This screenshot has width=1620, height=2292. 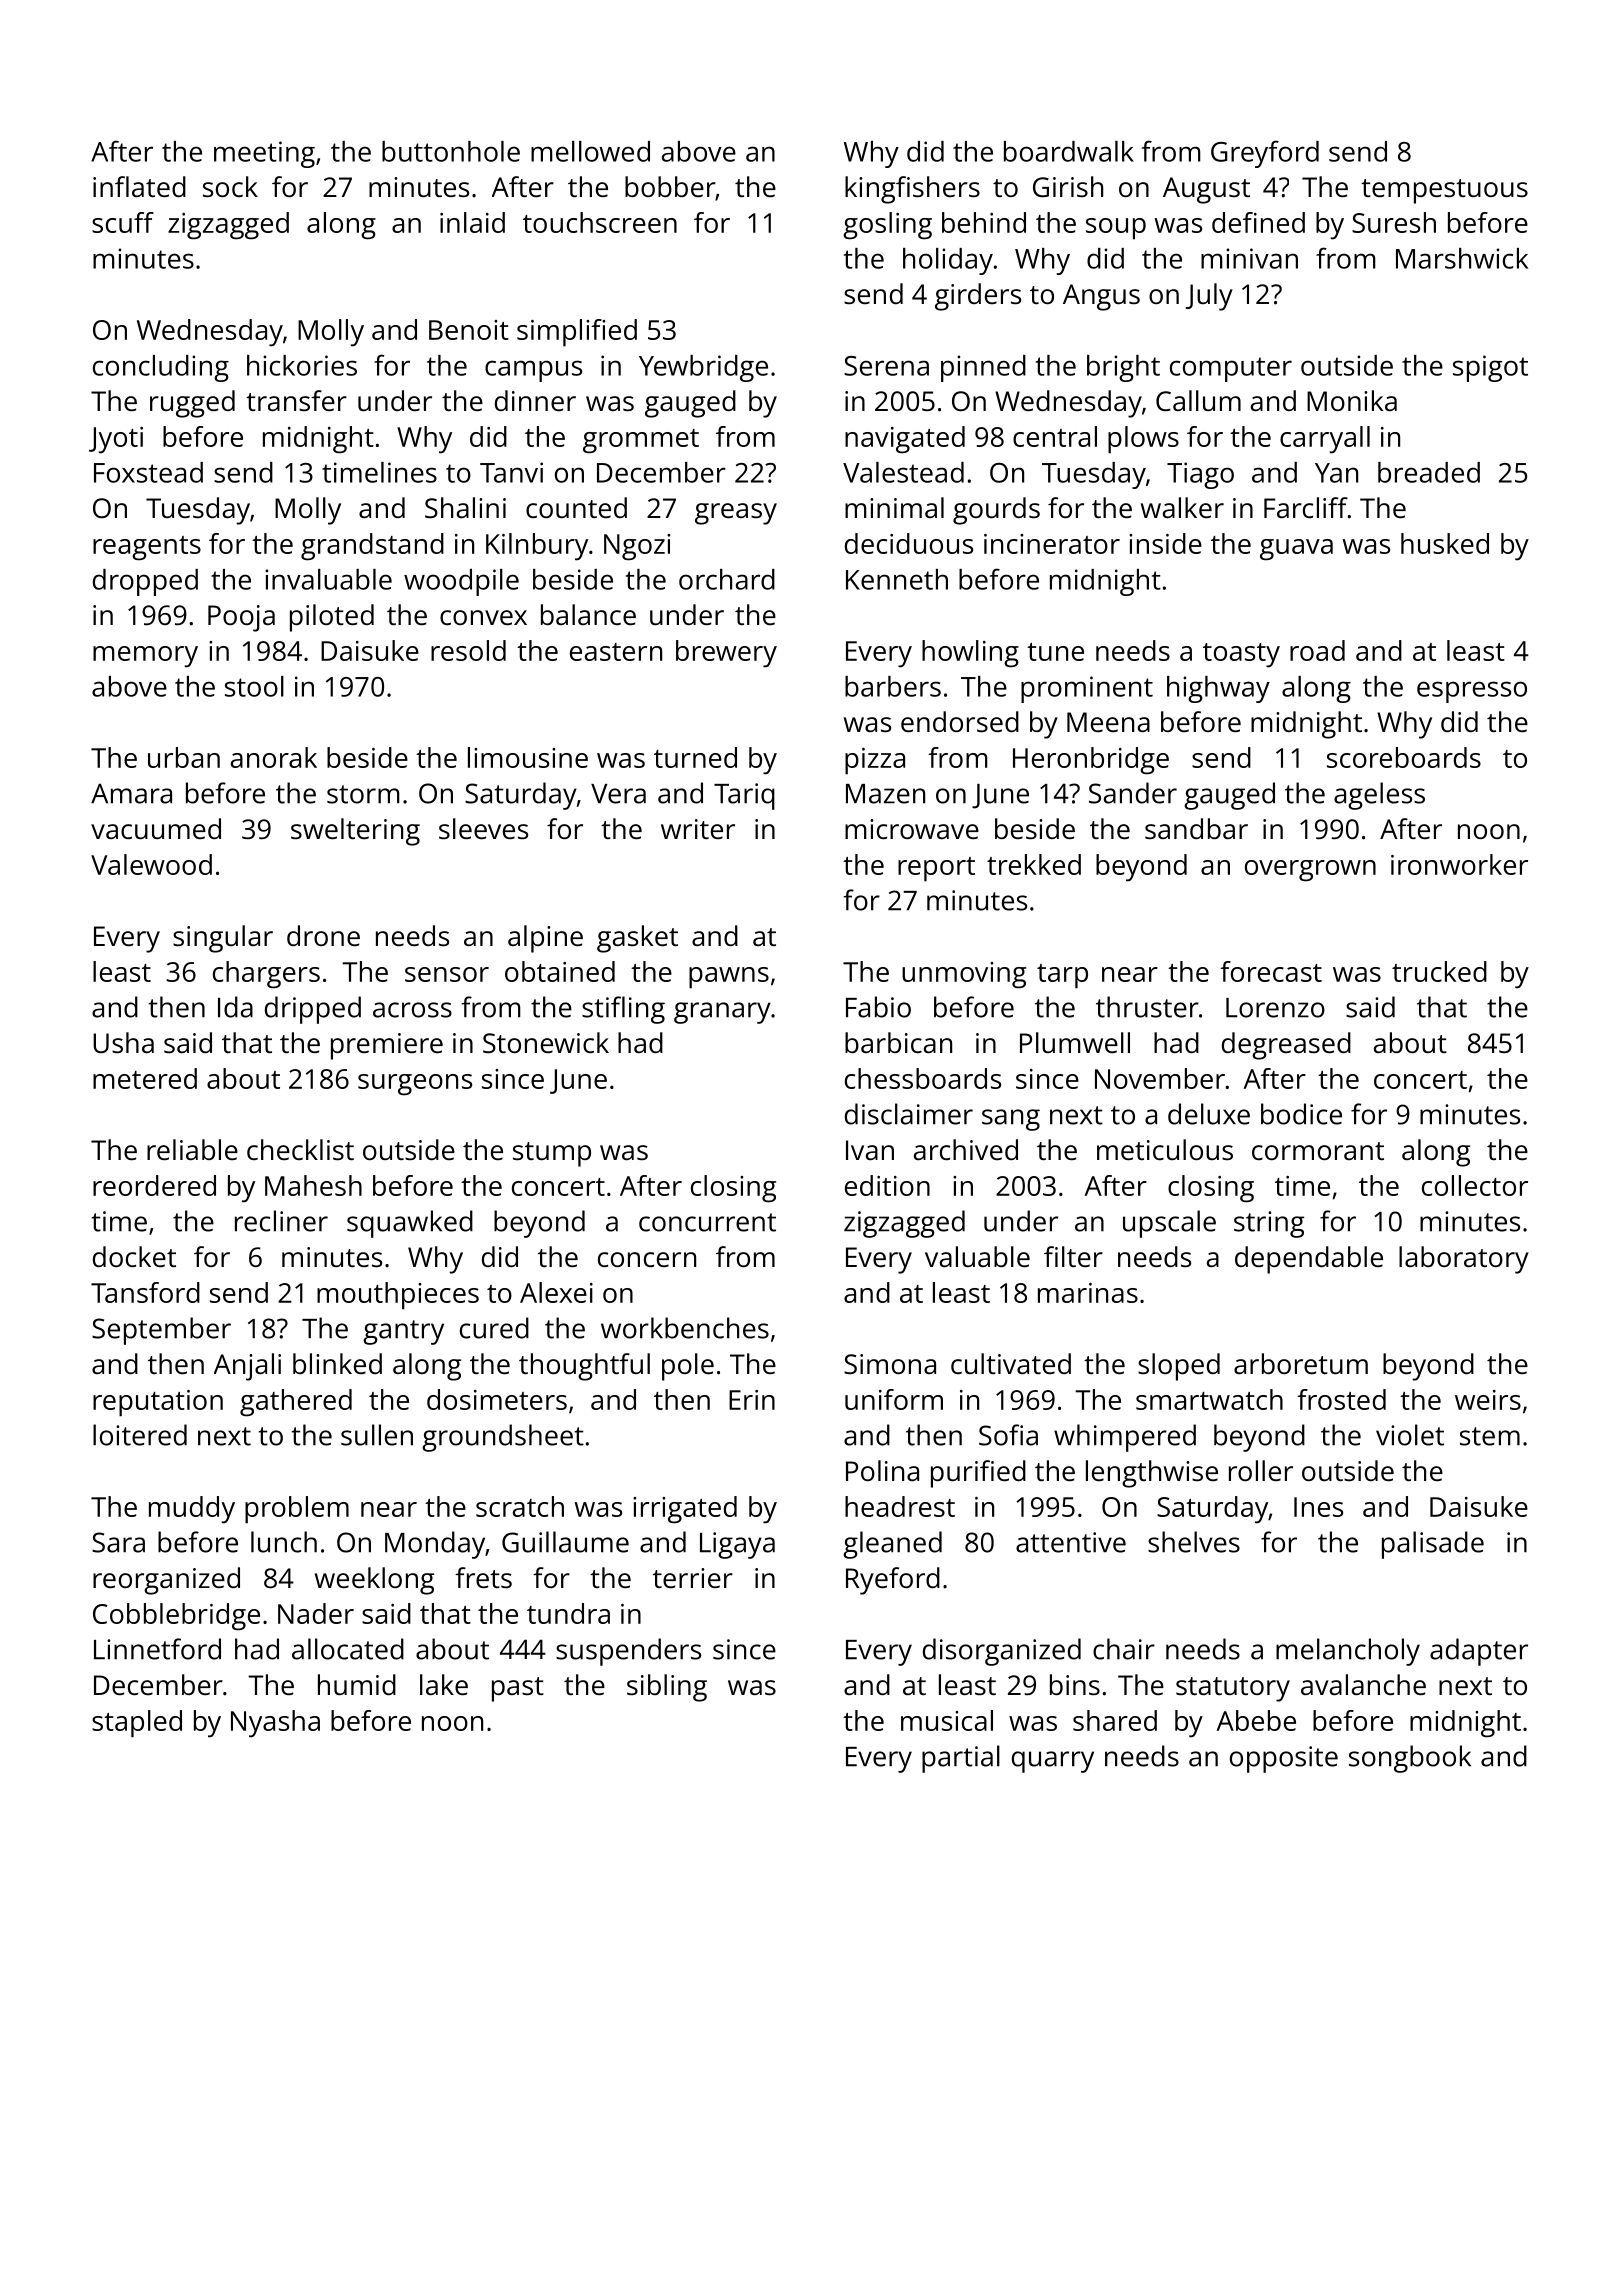 I want to click on disclaimer, so click(x=909, y=1114).
